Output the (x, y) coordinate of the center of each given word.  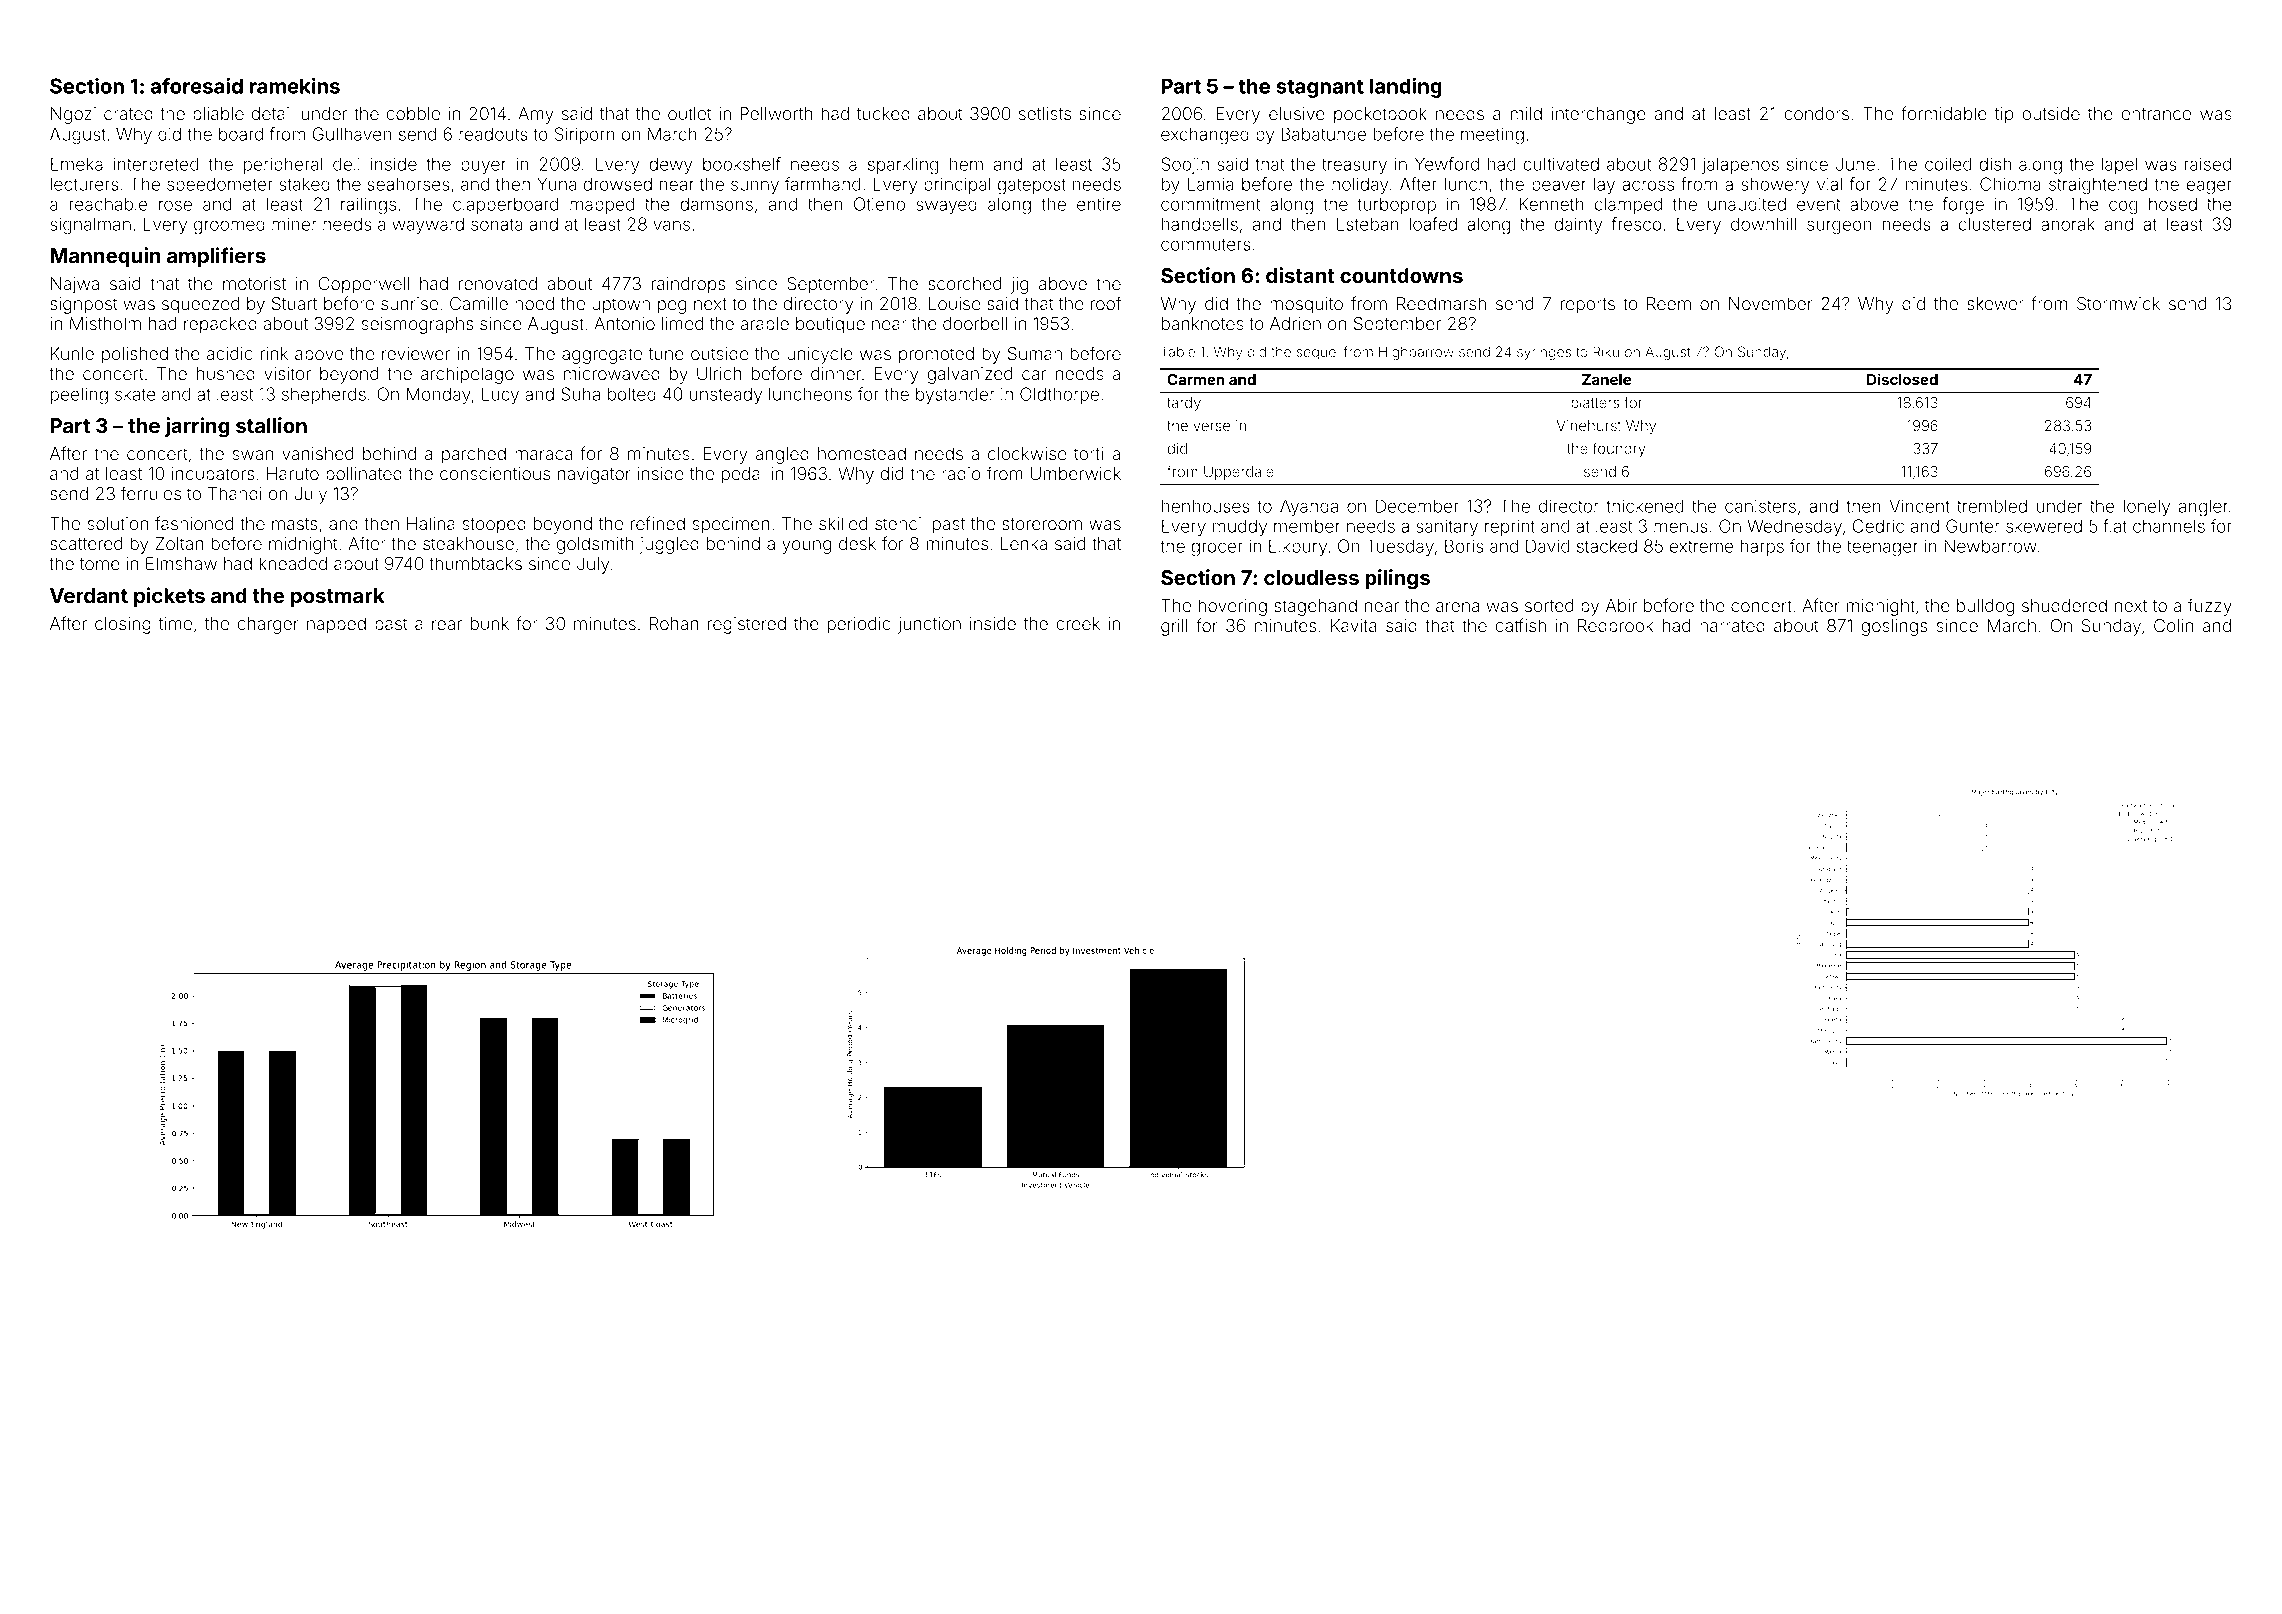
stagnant (1320, 88)
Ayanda (1309, 508)
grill (1174, 627)
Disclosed (1902, 379)
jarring (197, 427)
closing (123, 625)
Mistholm (105, 324)
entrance (2156, 114)
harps (1762, 548)
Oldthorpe (1059, 395)
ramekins (295, 86)
